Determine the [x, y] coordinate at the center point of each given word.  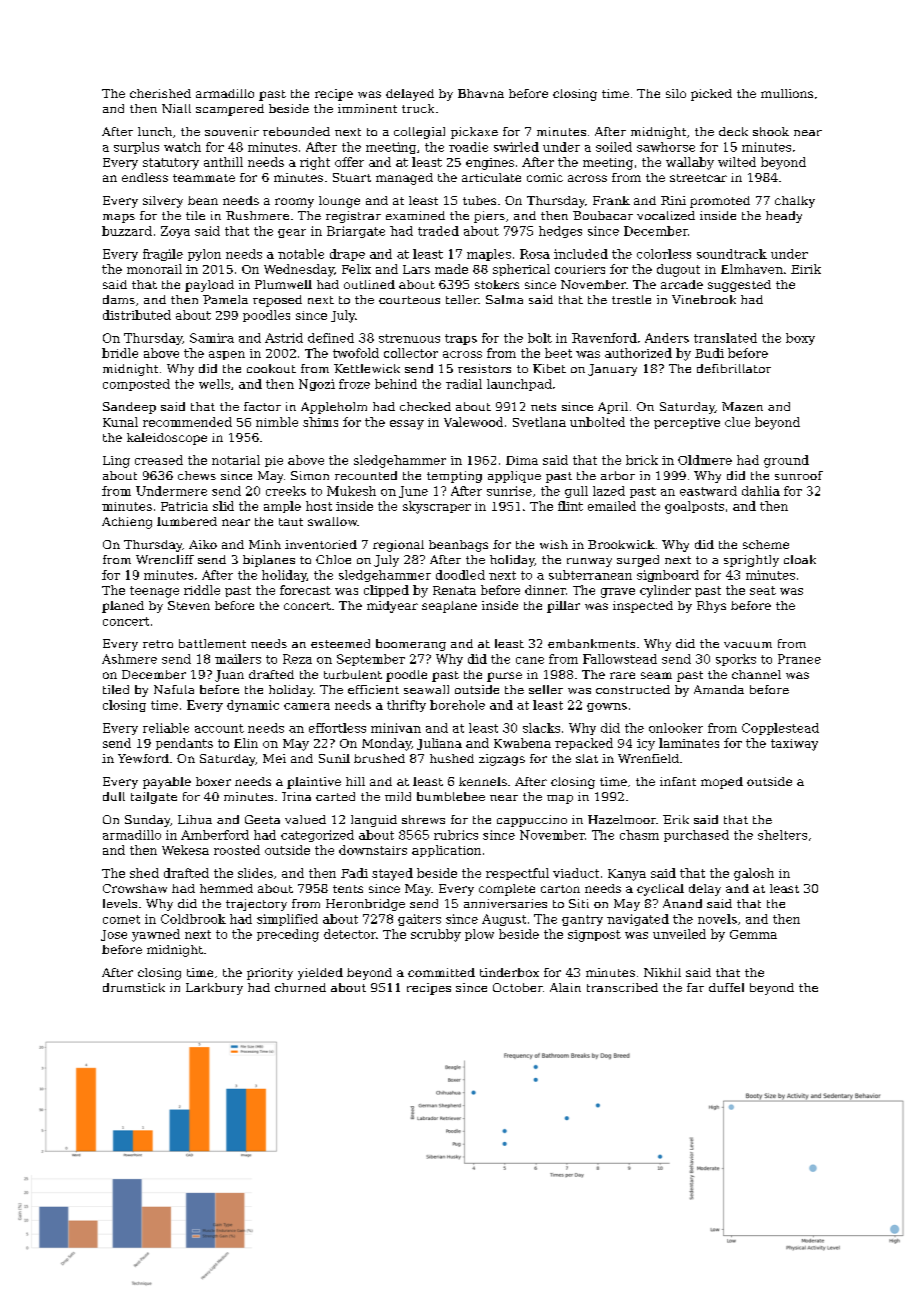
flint [570, 506]
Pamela [225, 299]
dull [114, 796]
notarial [236, 460]
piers [489, 217]
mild [398, 796]
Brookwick [621, 544]
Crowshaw [135, 888]
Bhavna [481, 93]
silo [676, 93]
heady [784, 217]
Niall [176, 108]
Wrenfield [648, 758]
